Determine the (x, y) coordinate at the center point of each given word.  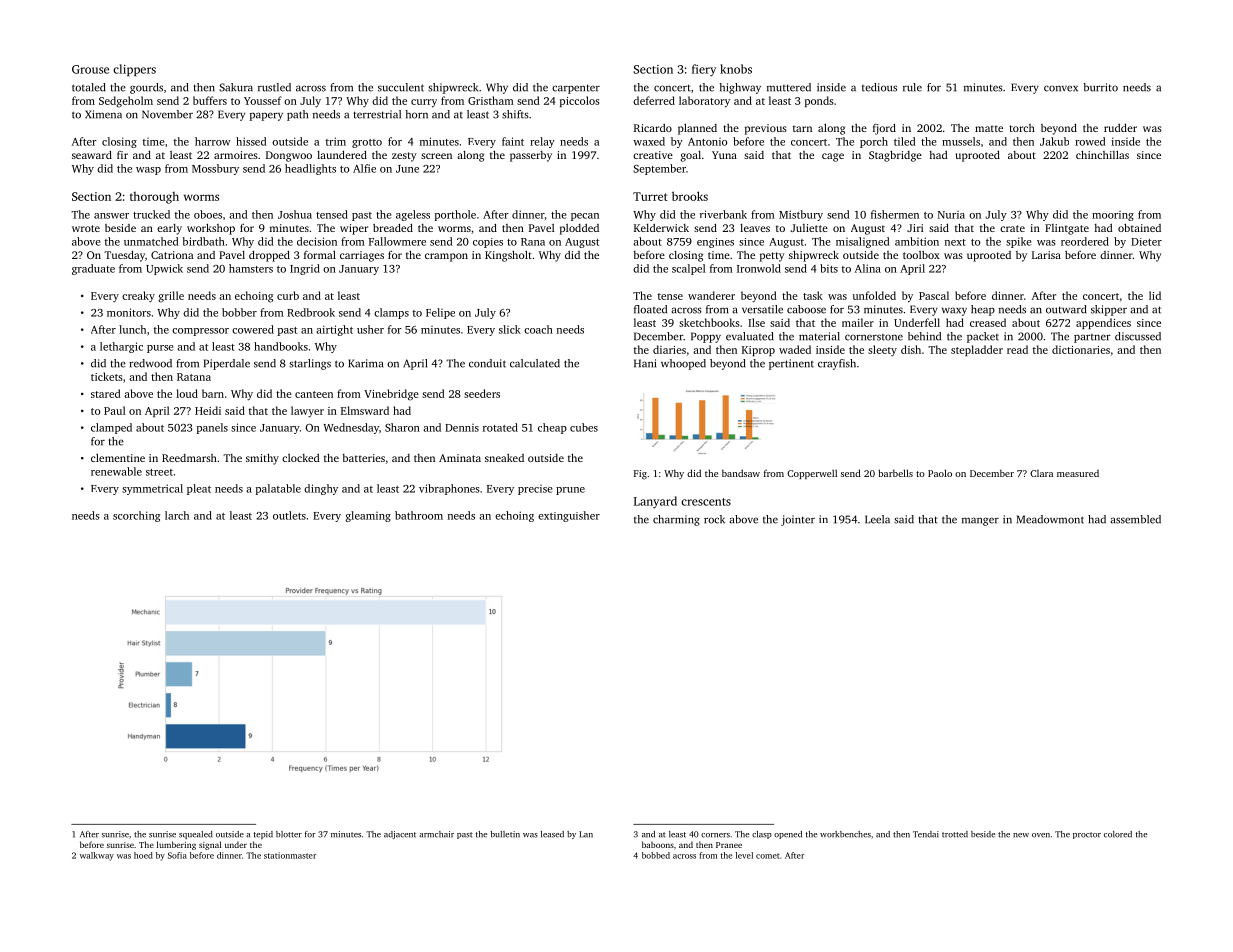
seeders (482, 393)
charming (676, 520)
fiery (704, 70)
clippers (134, 70)
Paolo (940, 473)
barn (213, 393)
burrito (1100, 87)
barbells (895, 473)
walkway (97, 856)
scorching (137, 516)
